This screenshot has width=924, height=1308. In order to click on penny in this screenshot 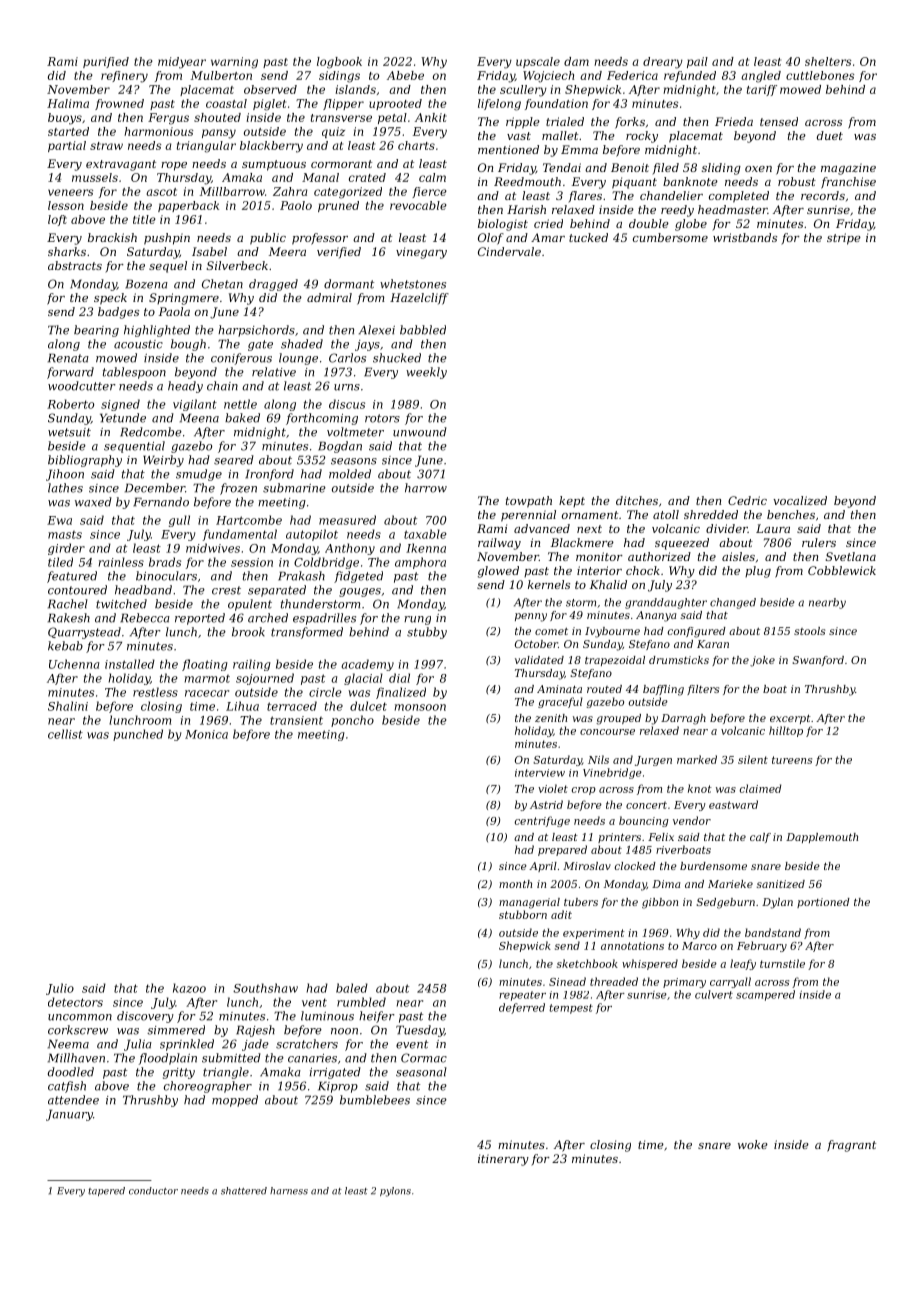, I will do `click(531, 617)`.
